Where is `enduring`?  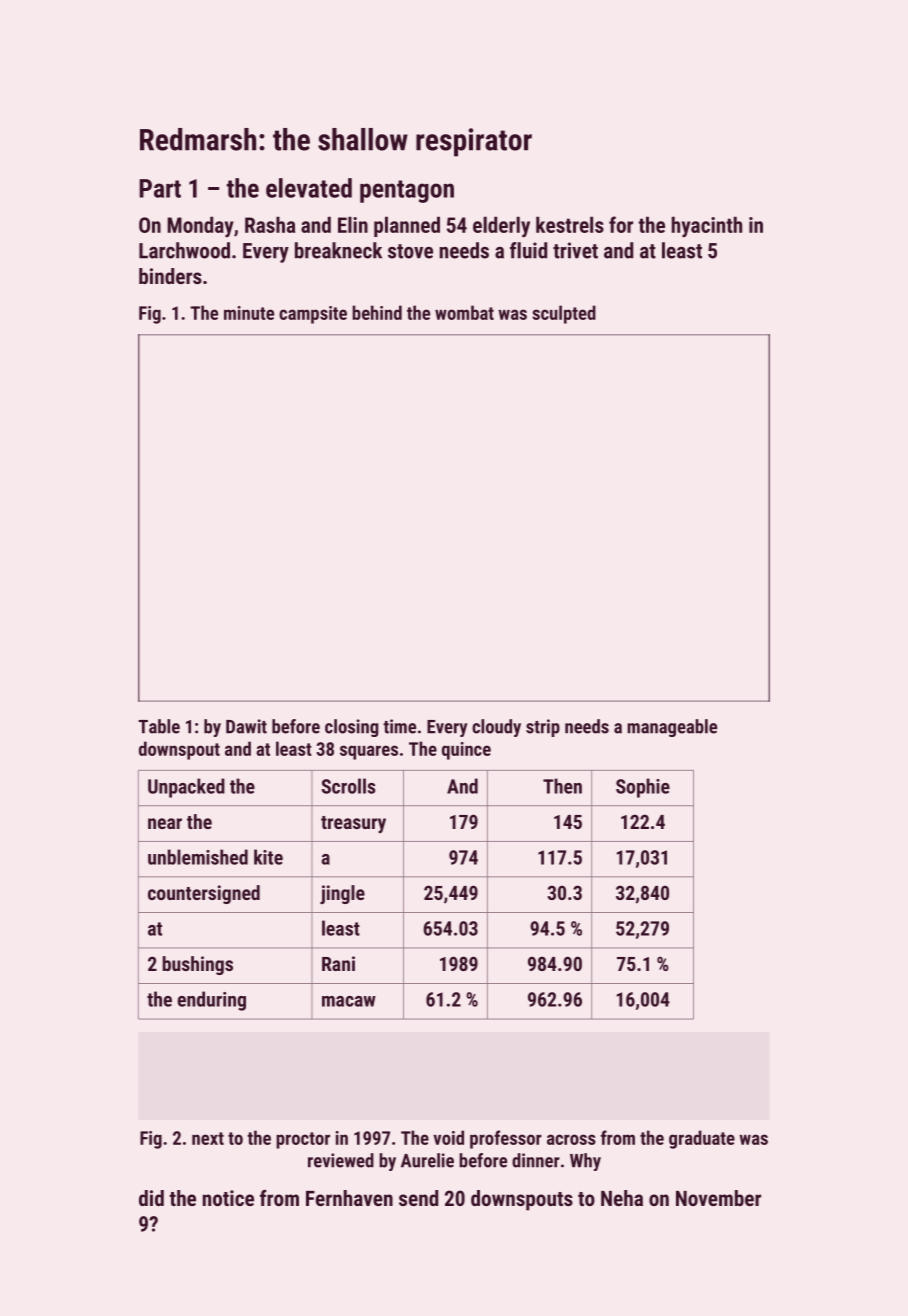
enduring is located at coordinates (212, 1001).
